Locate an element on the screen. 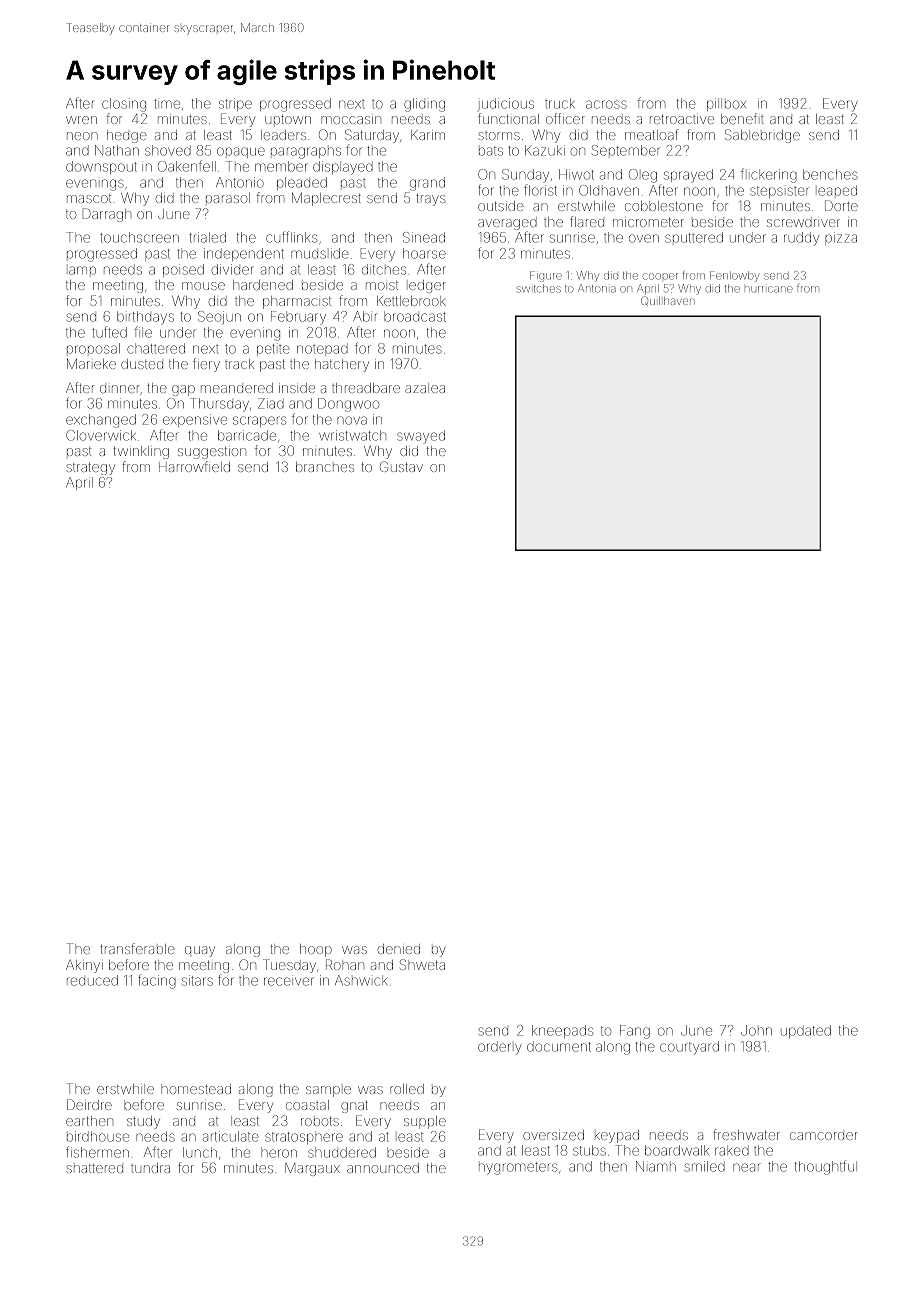 This screenshot has width=924, height=1314. near is located at coordinates (747, 1167).
